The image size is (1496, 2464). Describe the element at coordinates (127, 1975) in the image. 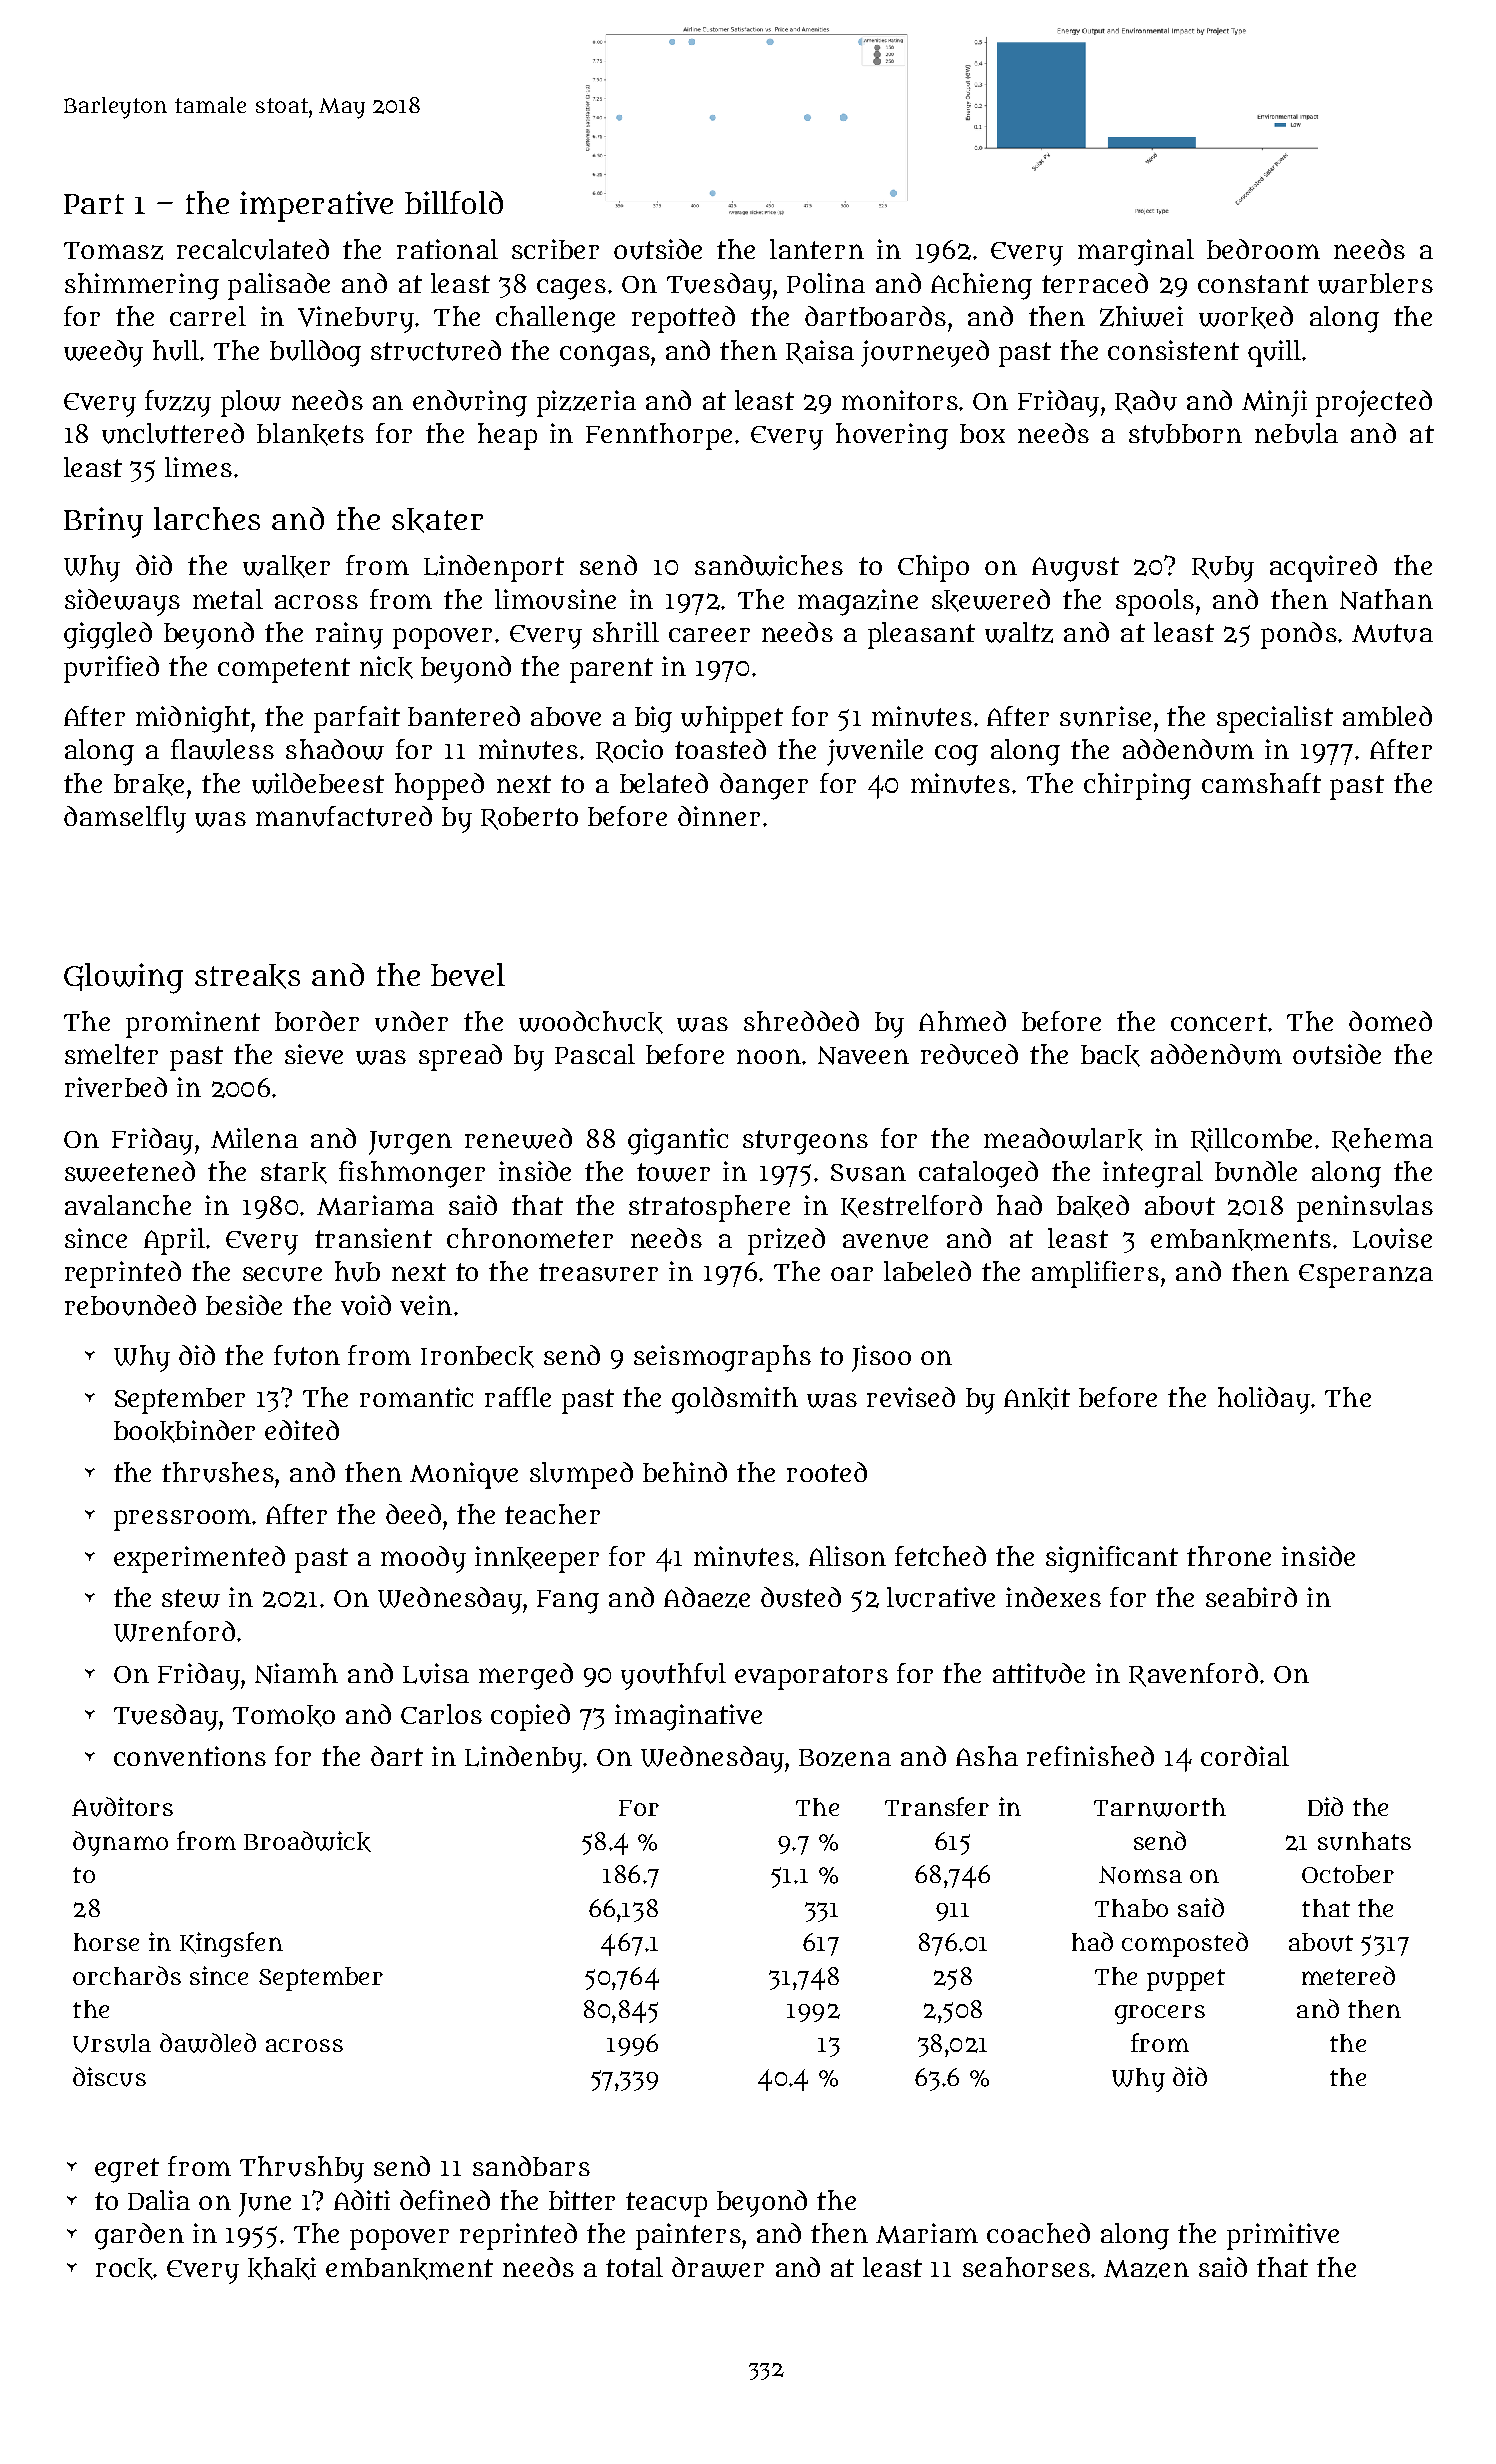

I see `orchards` at that location.
